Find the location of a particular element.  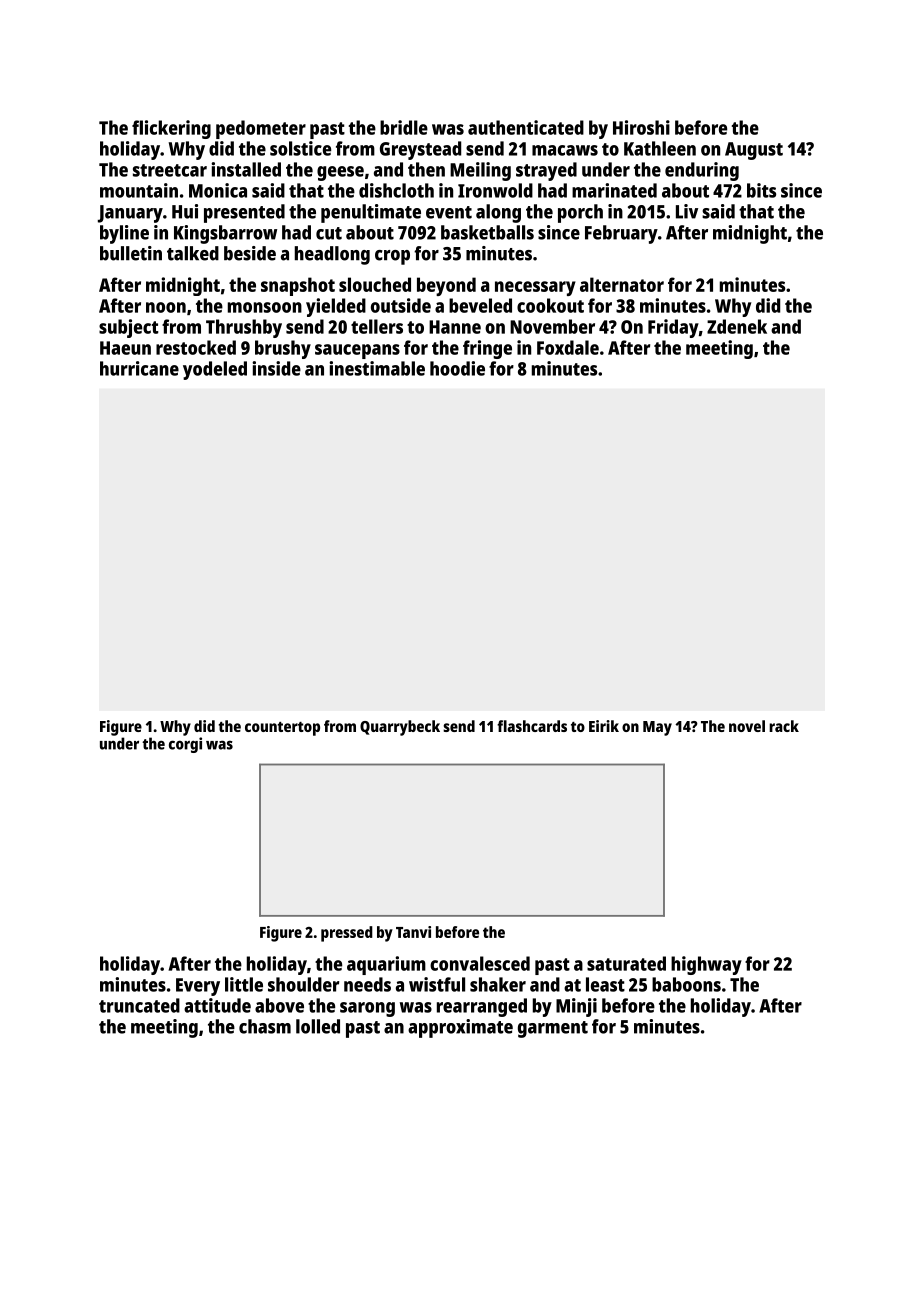

Hanne is located at coordinates (455, 327).
